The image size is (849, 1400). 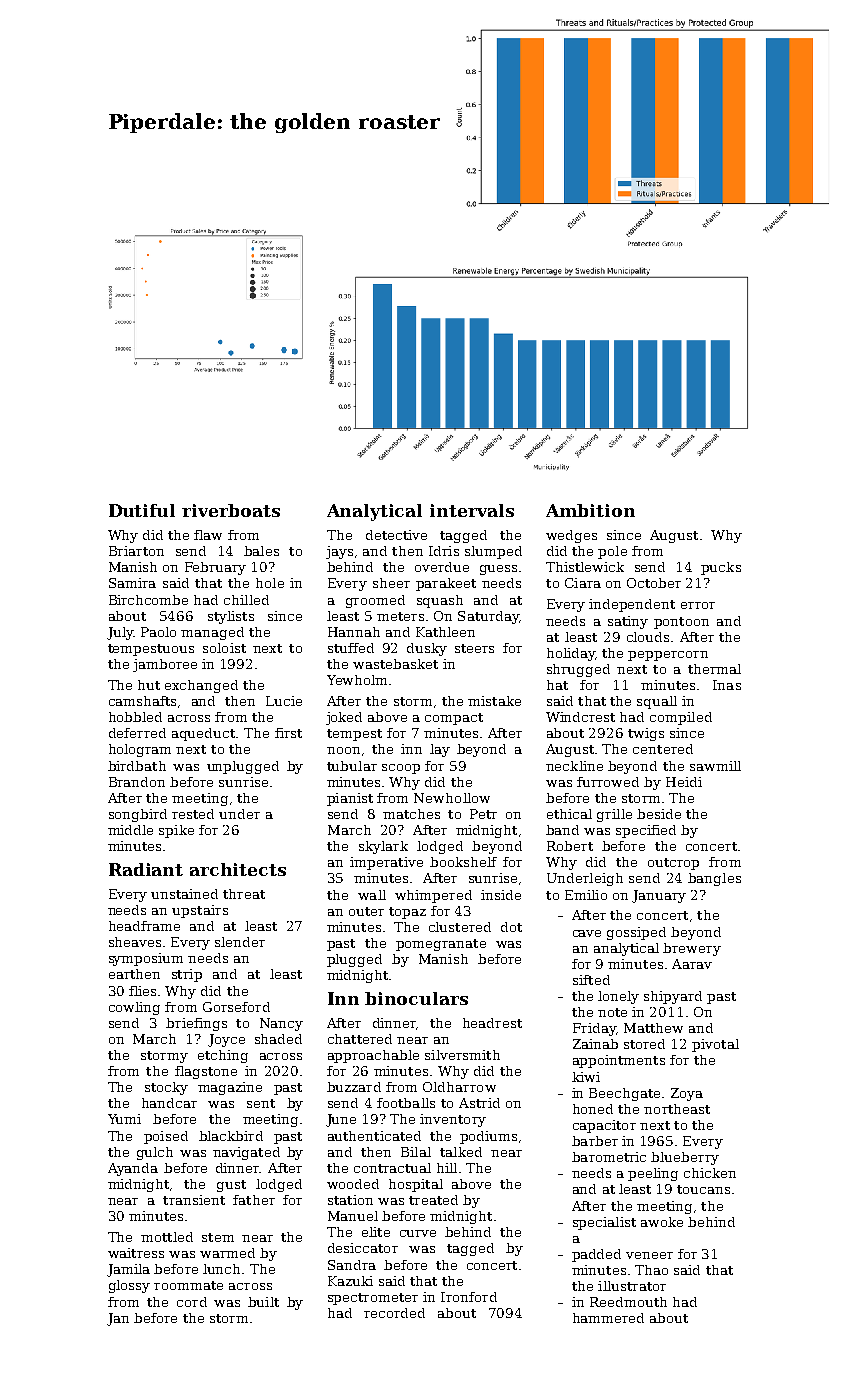 What do you see at coordinates (673, 864) in the screenshot?
I see `outcrop` at bounding box center [673, 864].
